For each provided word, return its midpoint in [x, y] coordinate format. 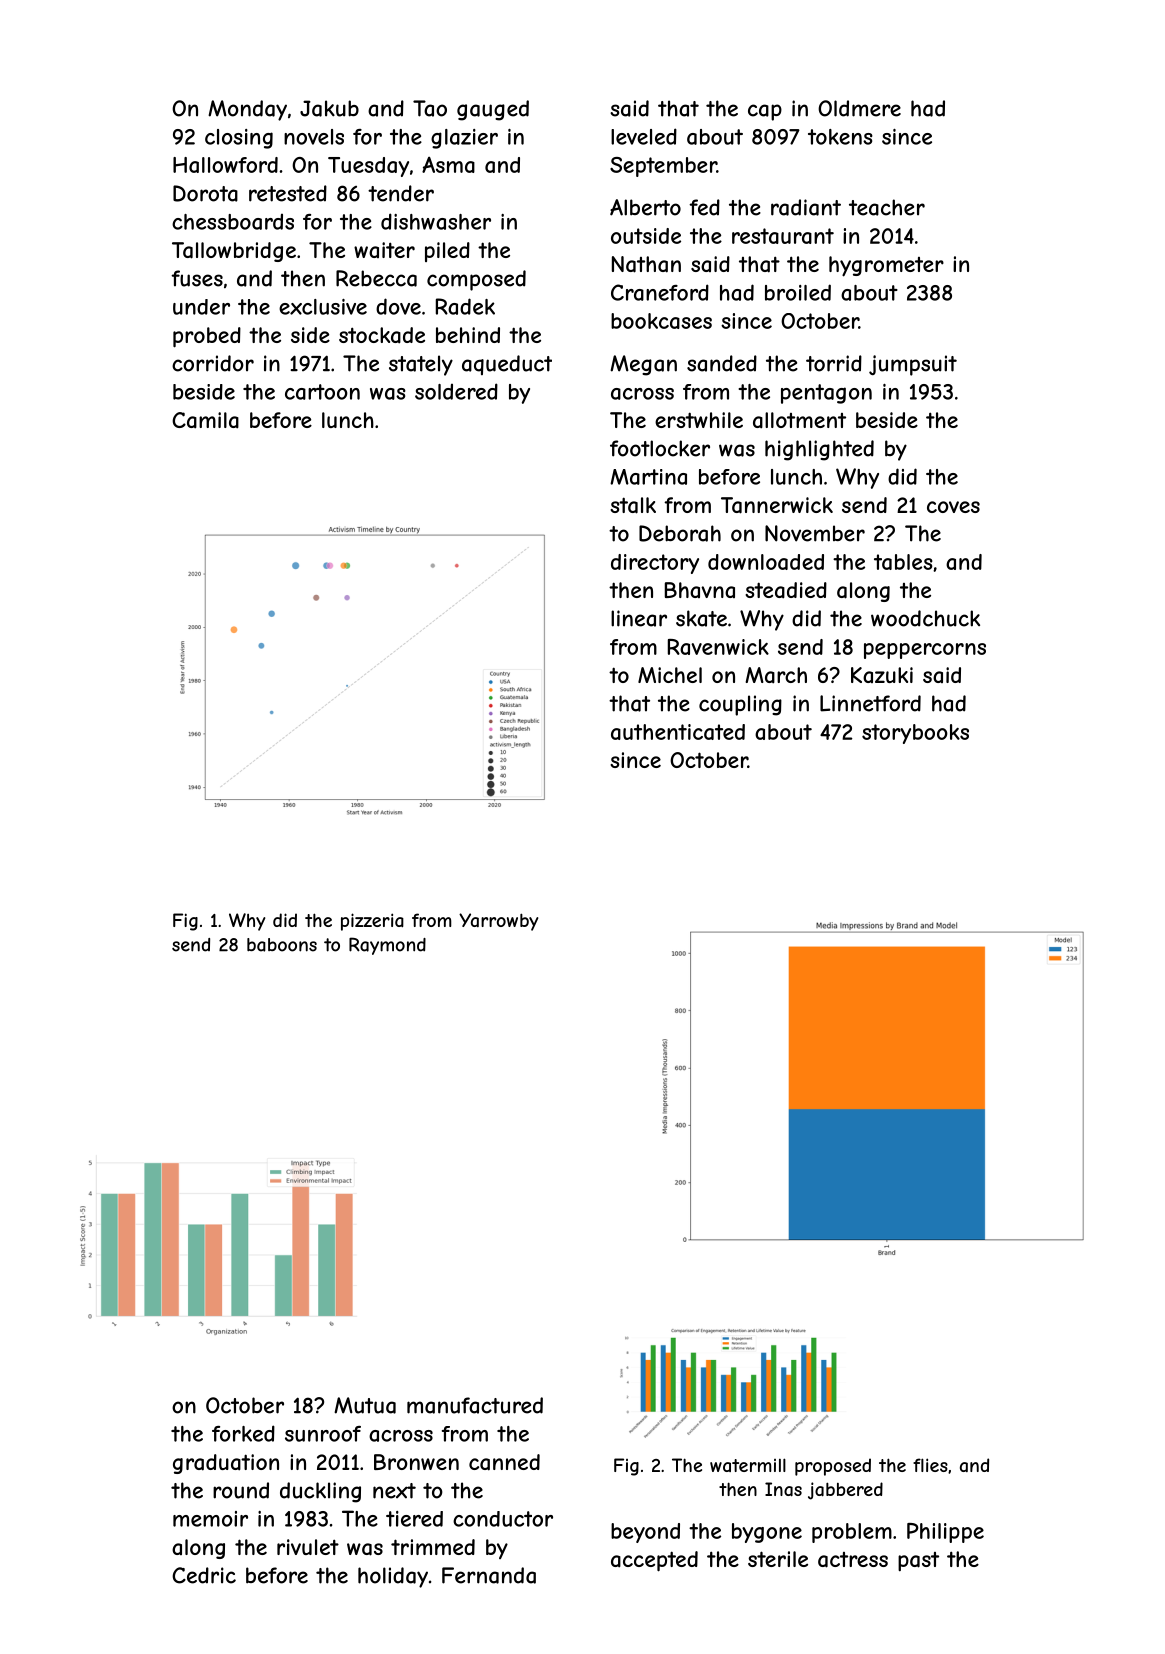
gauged [493, 110]
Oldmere [859, 108]
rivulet [308, 1547]
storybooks [915, 734]
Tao [430, 108]
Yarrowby [498, 922]
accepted [654, 1561]
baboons [282, 945]
